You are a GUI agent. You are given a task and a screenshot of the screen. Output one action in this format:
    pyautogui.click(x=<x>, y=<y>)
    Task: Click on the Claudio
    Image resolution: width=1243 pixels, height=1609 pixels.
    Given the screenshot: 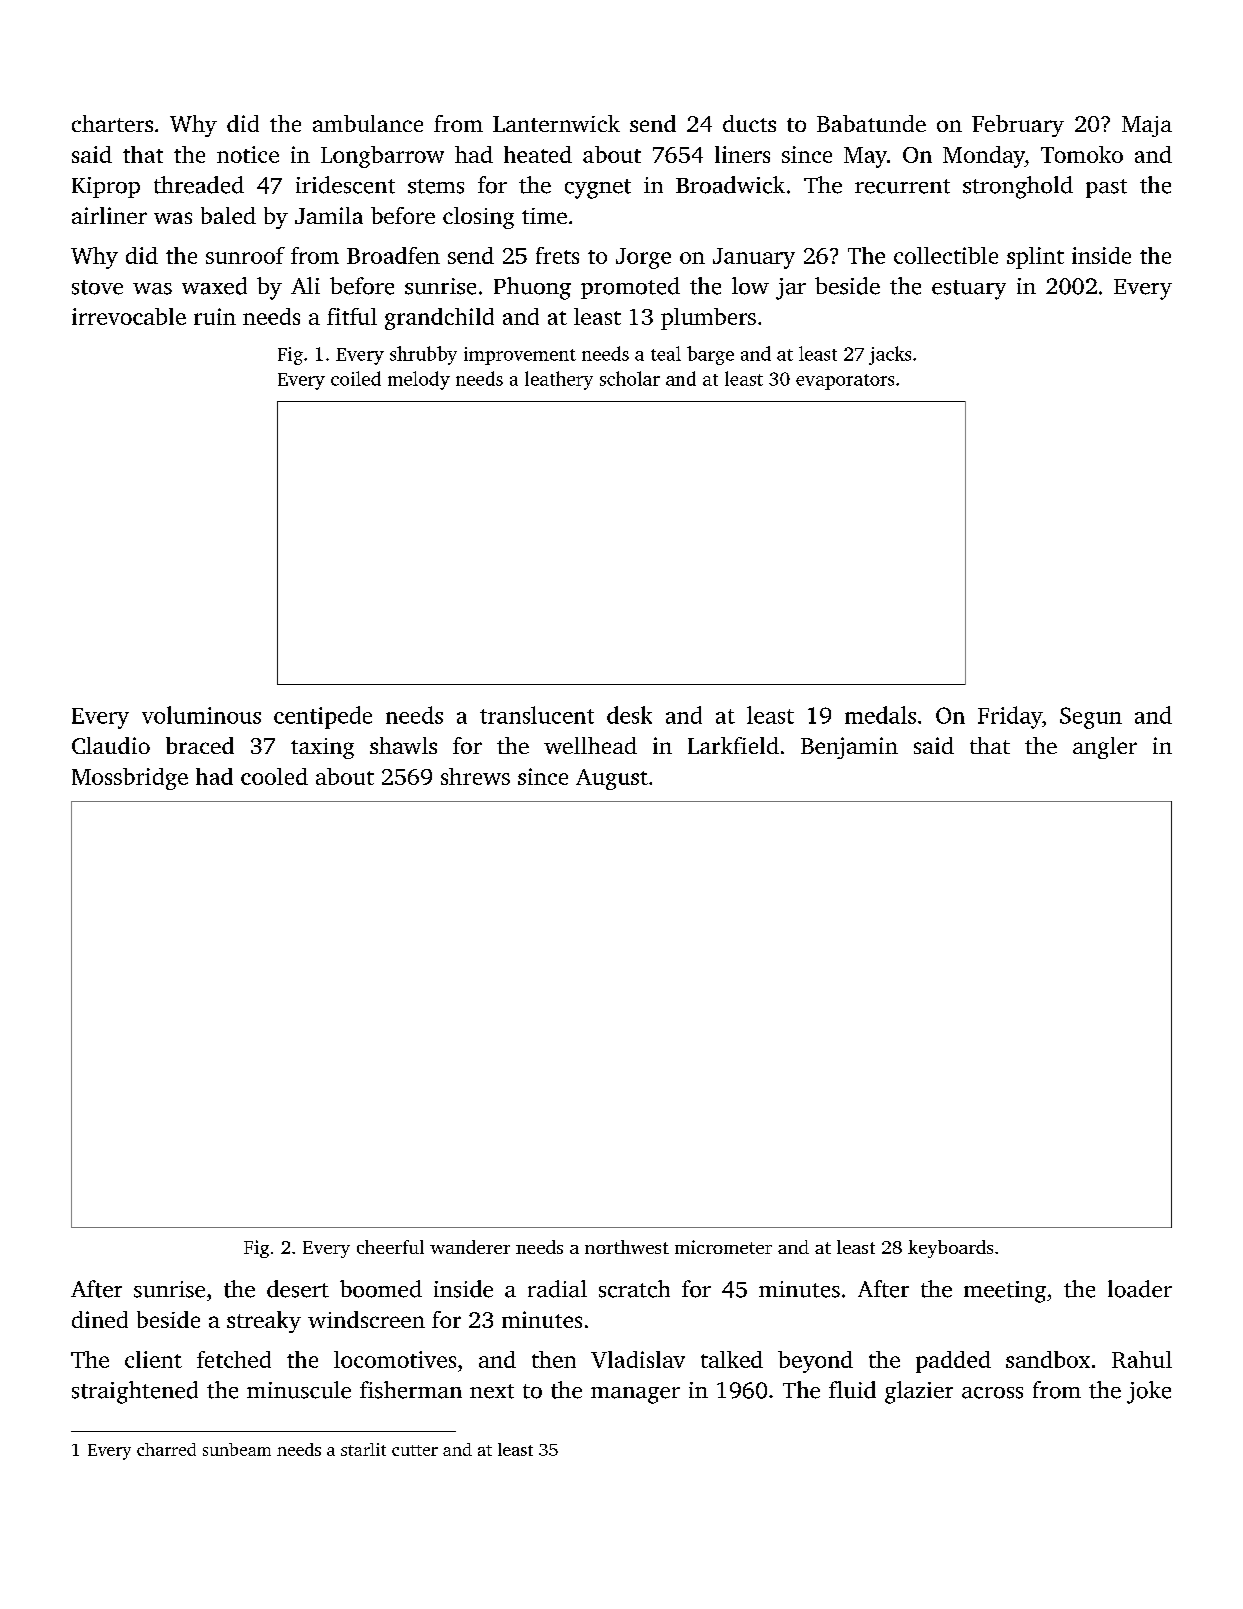 What is the action you would take?
    pyautogui.click(x=111, y=745)
